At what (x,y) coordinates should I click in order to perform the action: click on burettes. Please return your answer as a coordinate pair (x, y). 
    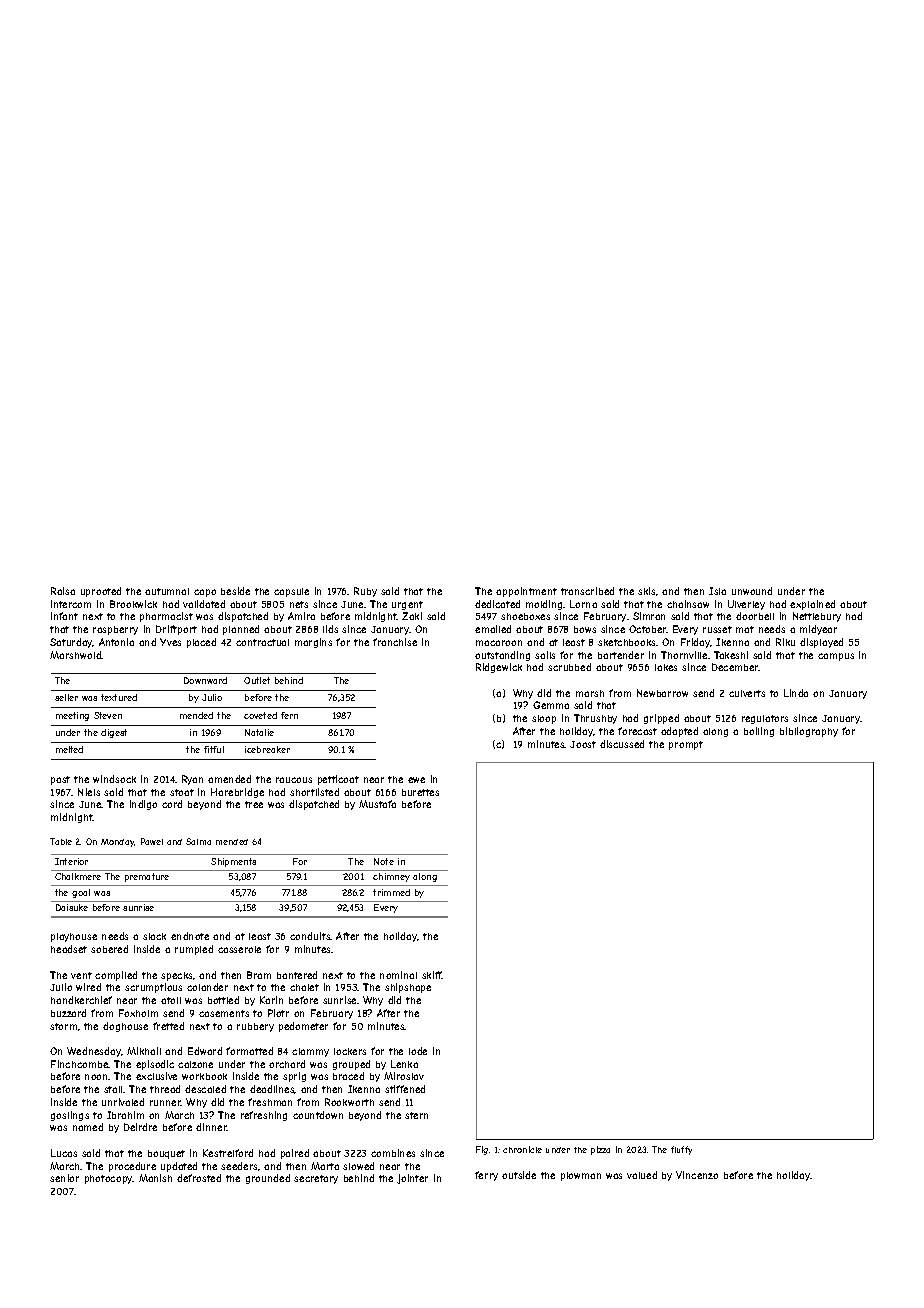
    Looking at the image, I should click on (420, 792).
